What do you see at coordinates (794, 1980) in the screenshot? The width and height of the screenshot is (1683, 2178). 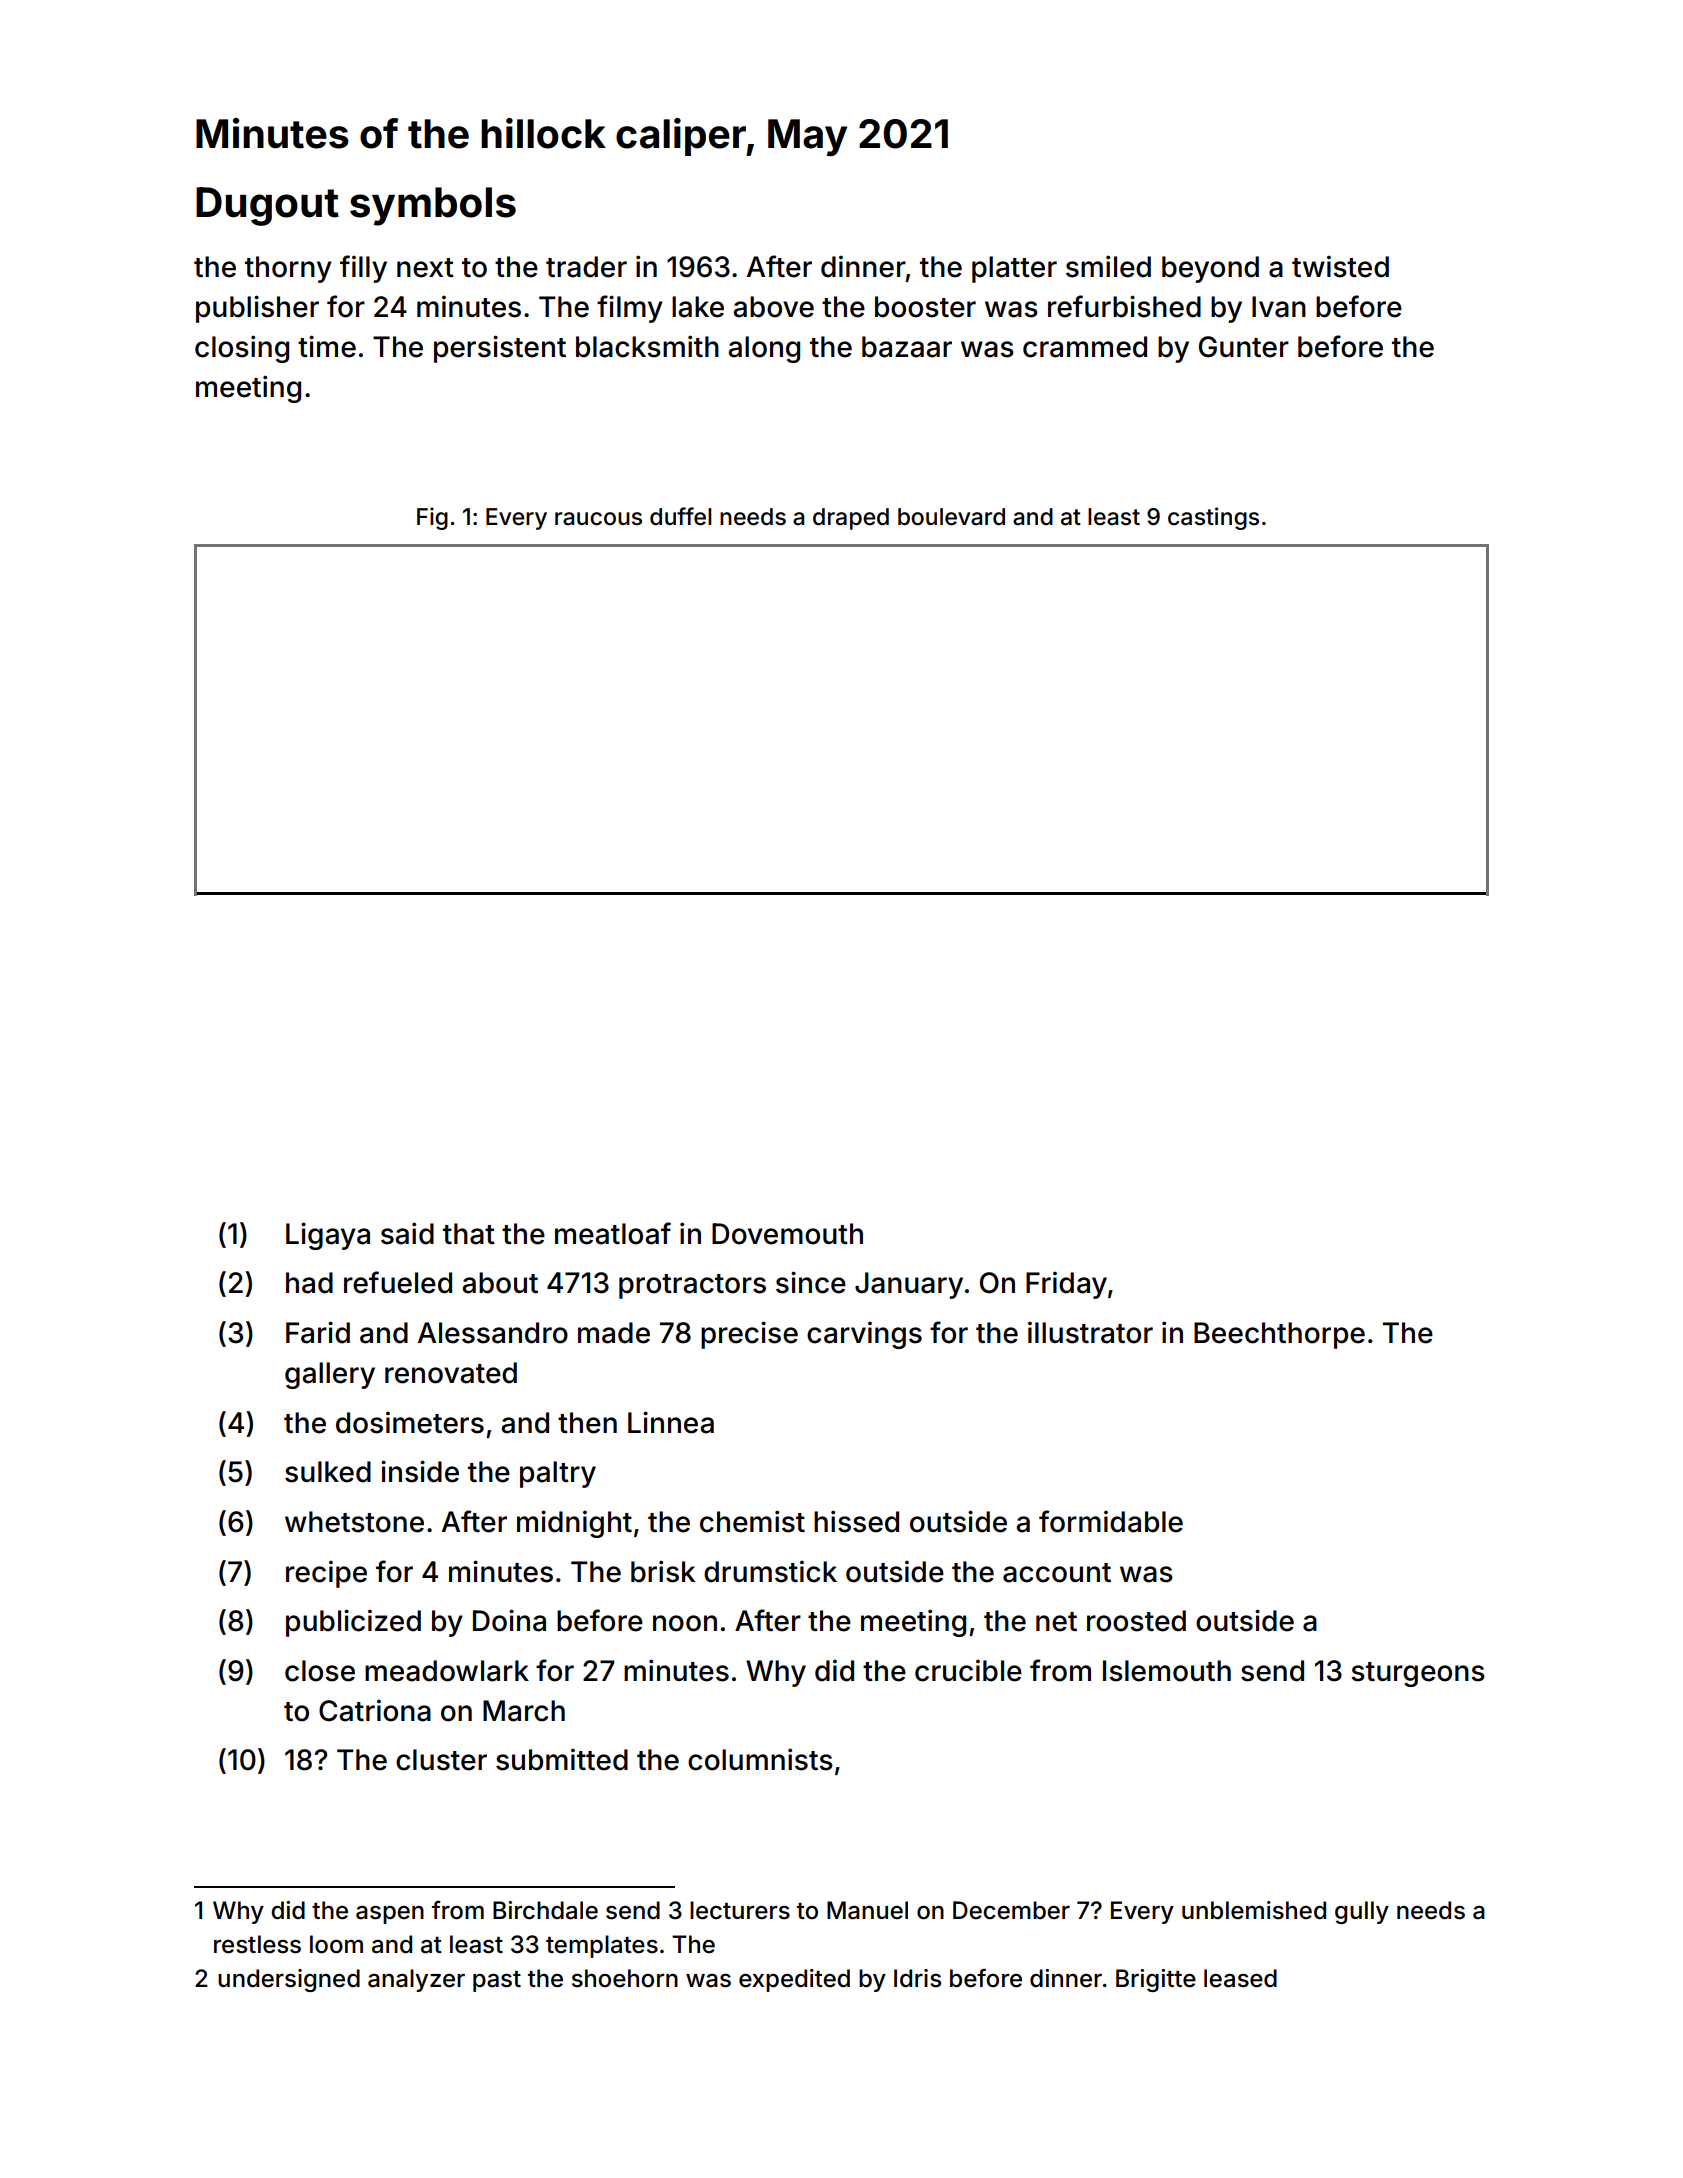 I see `expedited` at bounding box center [794, 1980].
